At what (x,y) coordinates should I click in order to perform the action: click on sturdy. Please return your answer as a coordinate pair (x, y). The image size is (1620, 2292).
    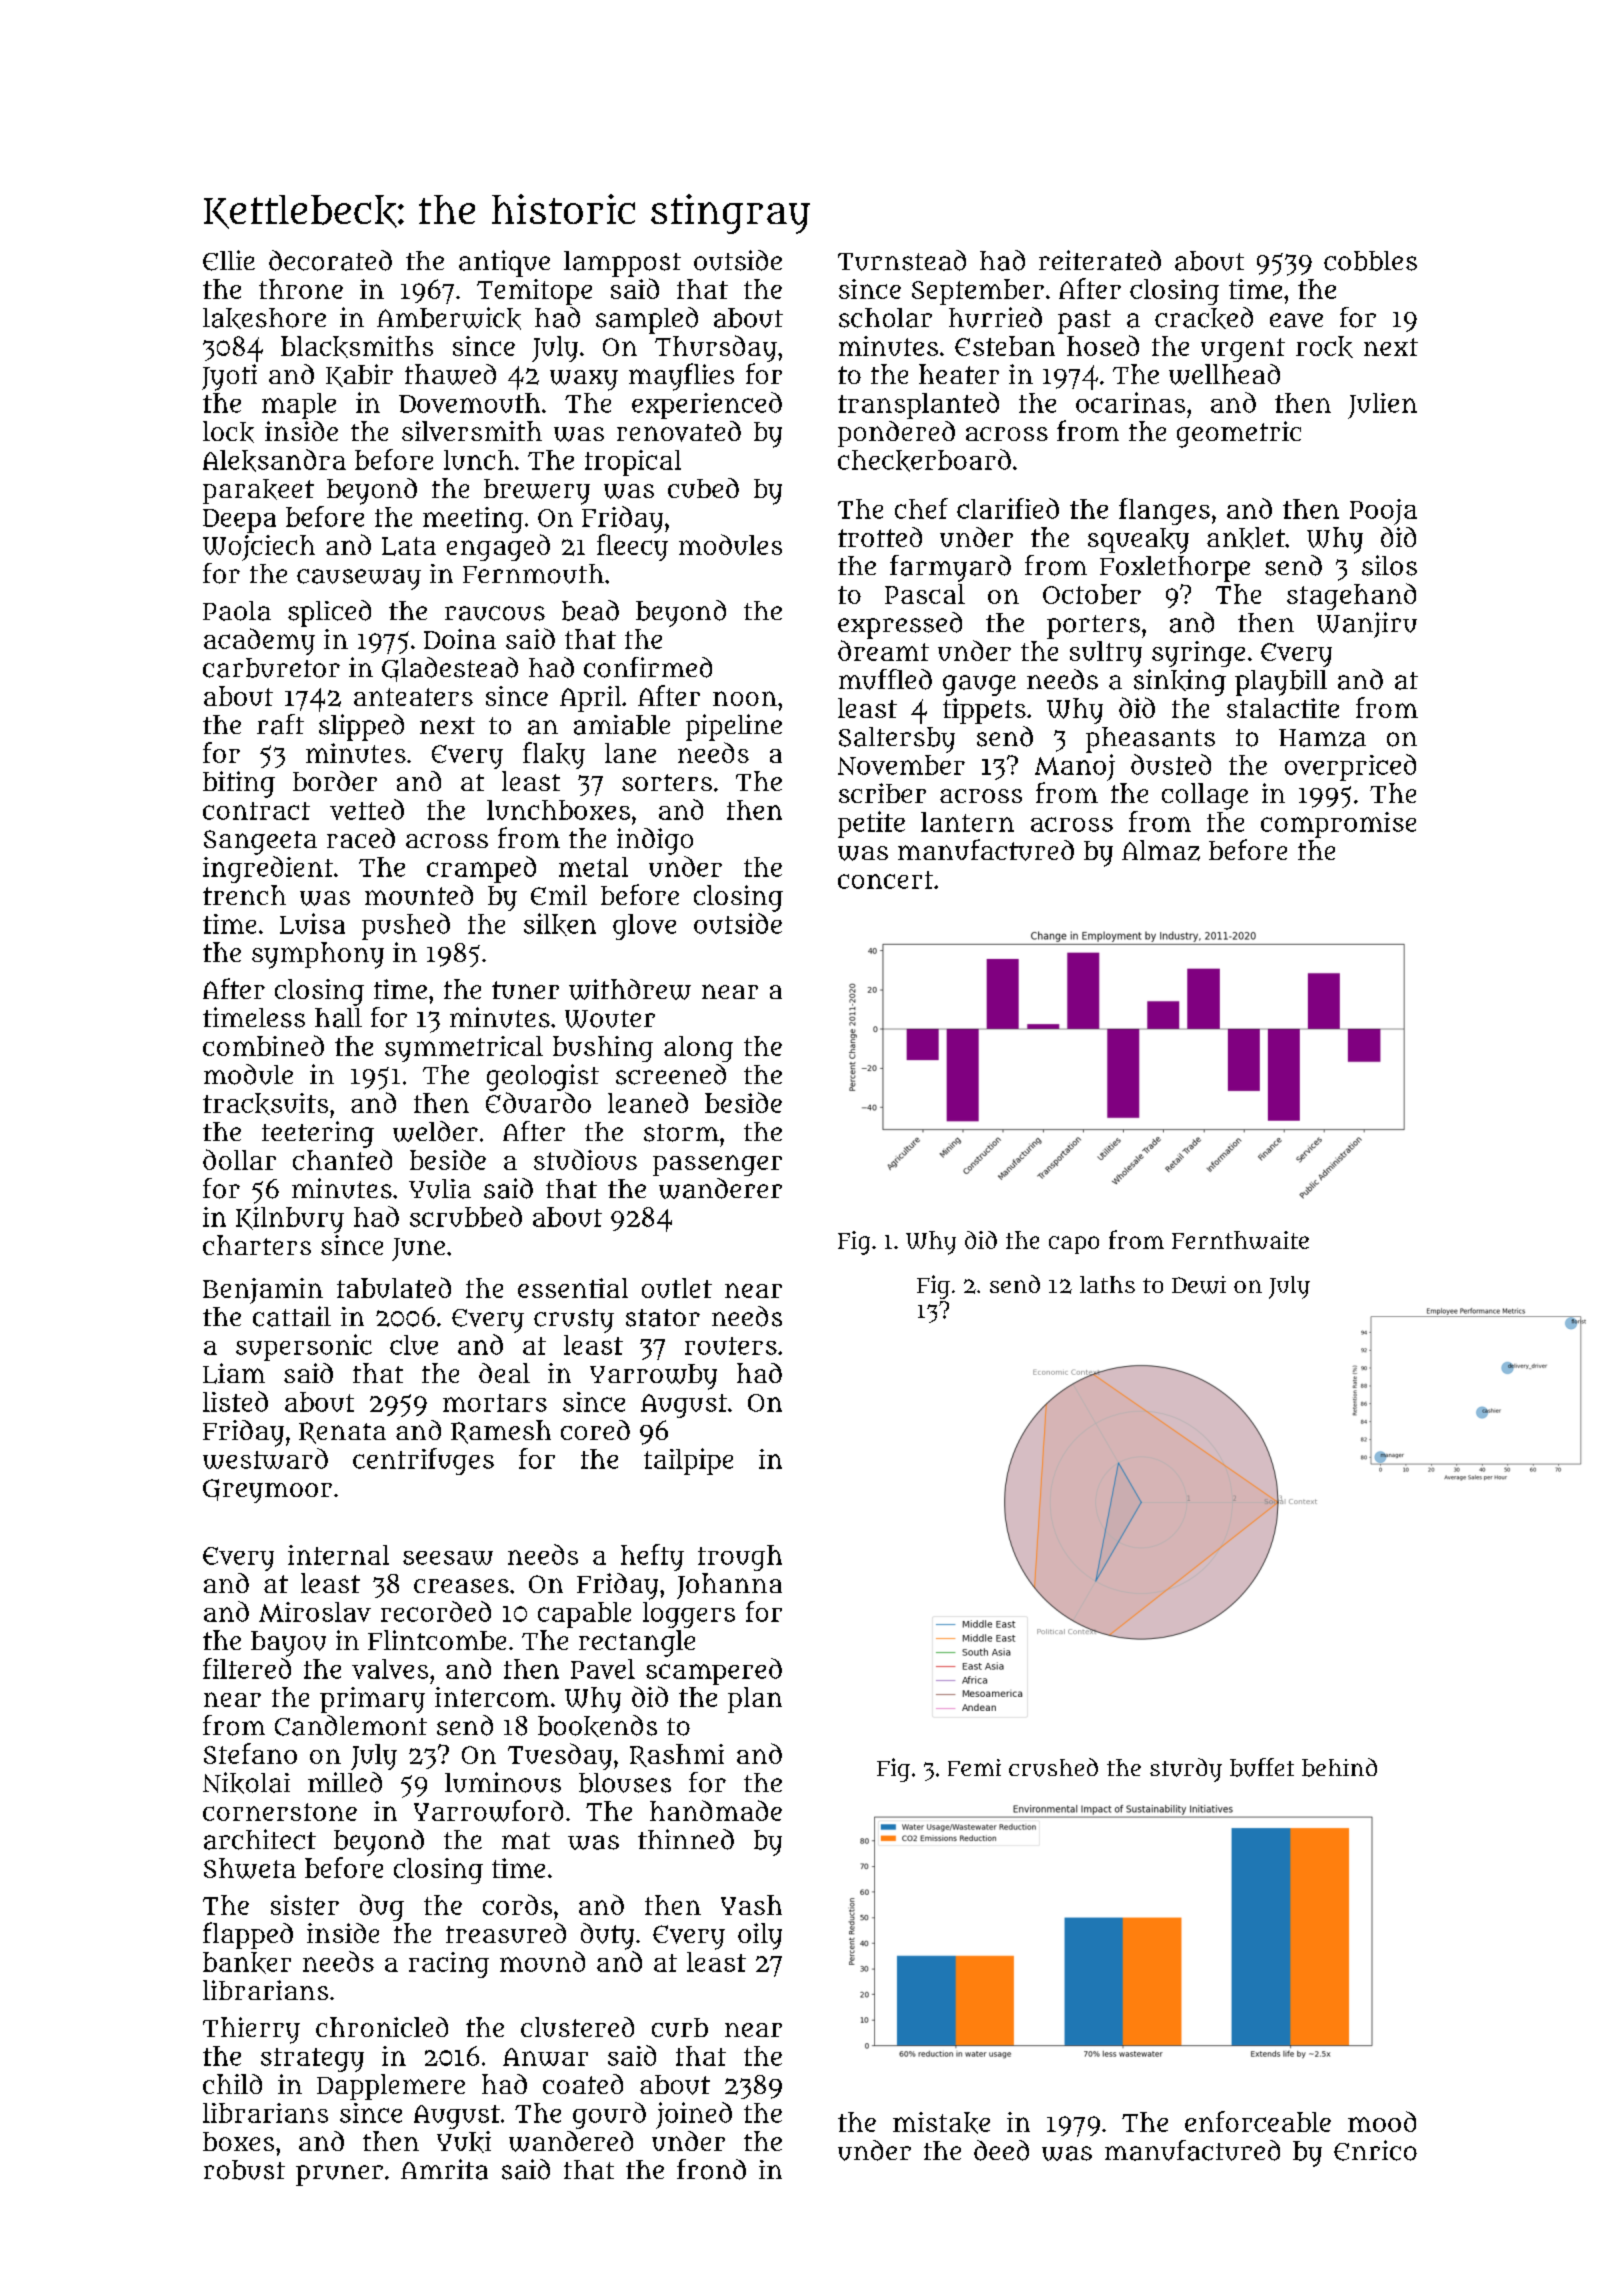
    Looking at the image, I should click on (1186, 1770).
